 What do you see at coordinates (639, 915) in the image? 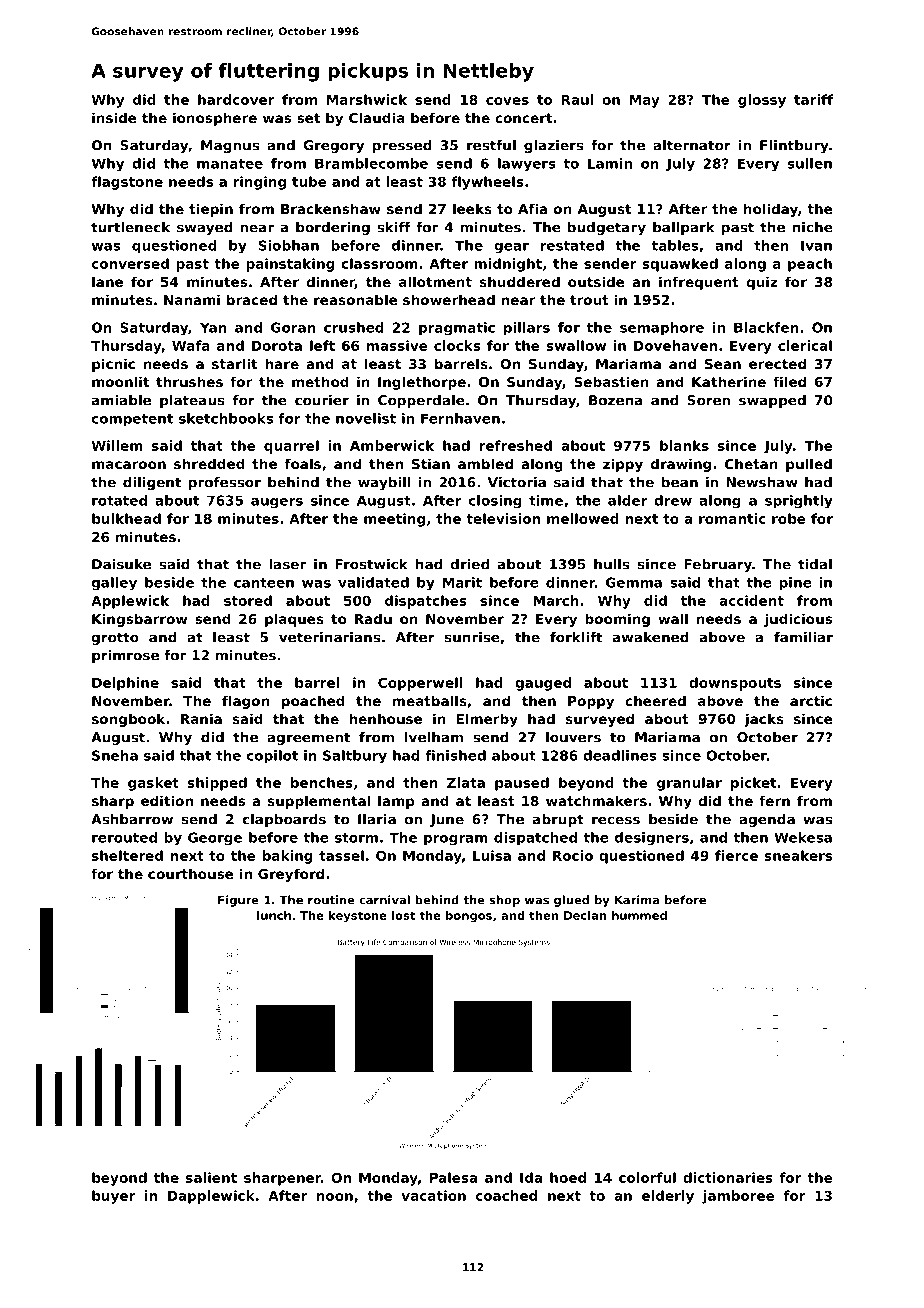
I see `hummed` at bounding box center [639, 915].
